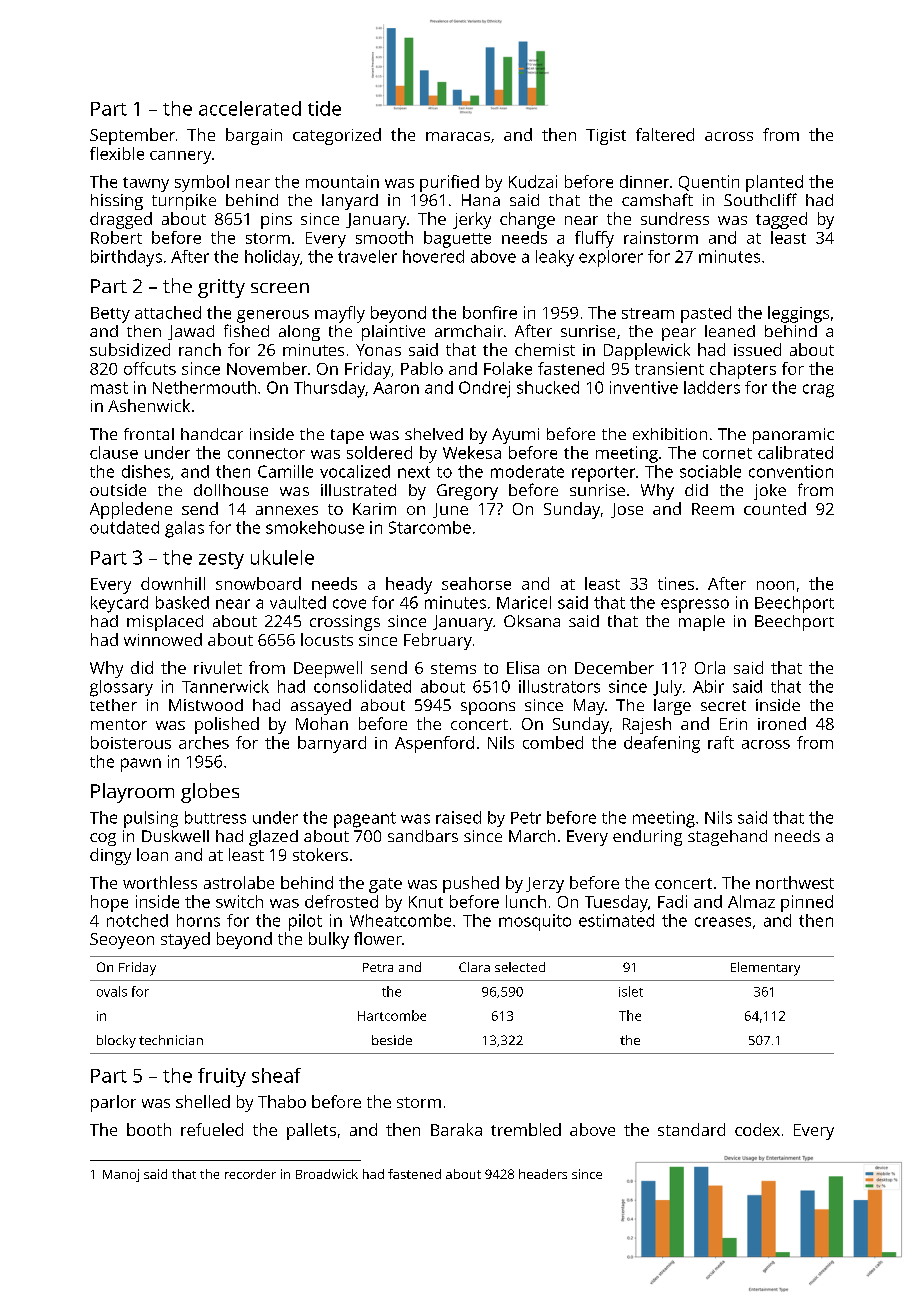 Image resolution: width=924 pixels, height=1314 pixels. What do you see at coordinates (467, 492) in the image?
I see `Gregory` at bounding box center [467, 492].
